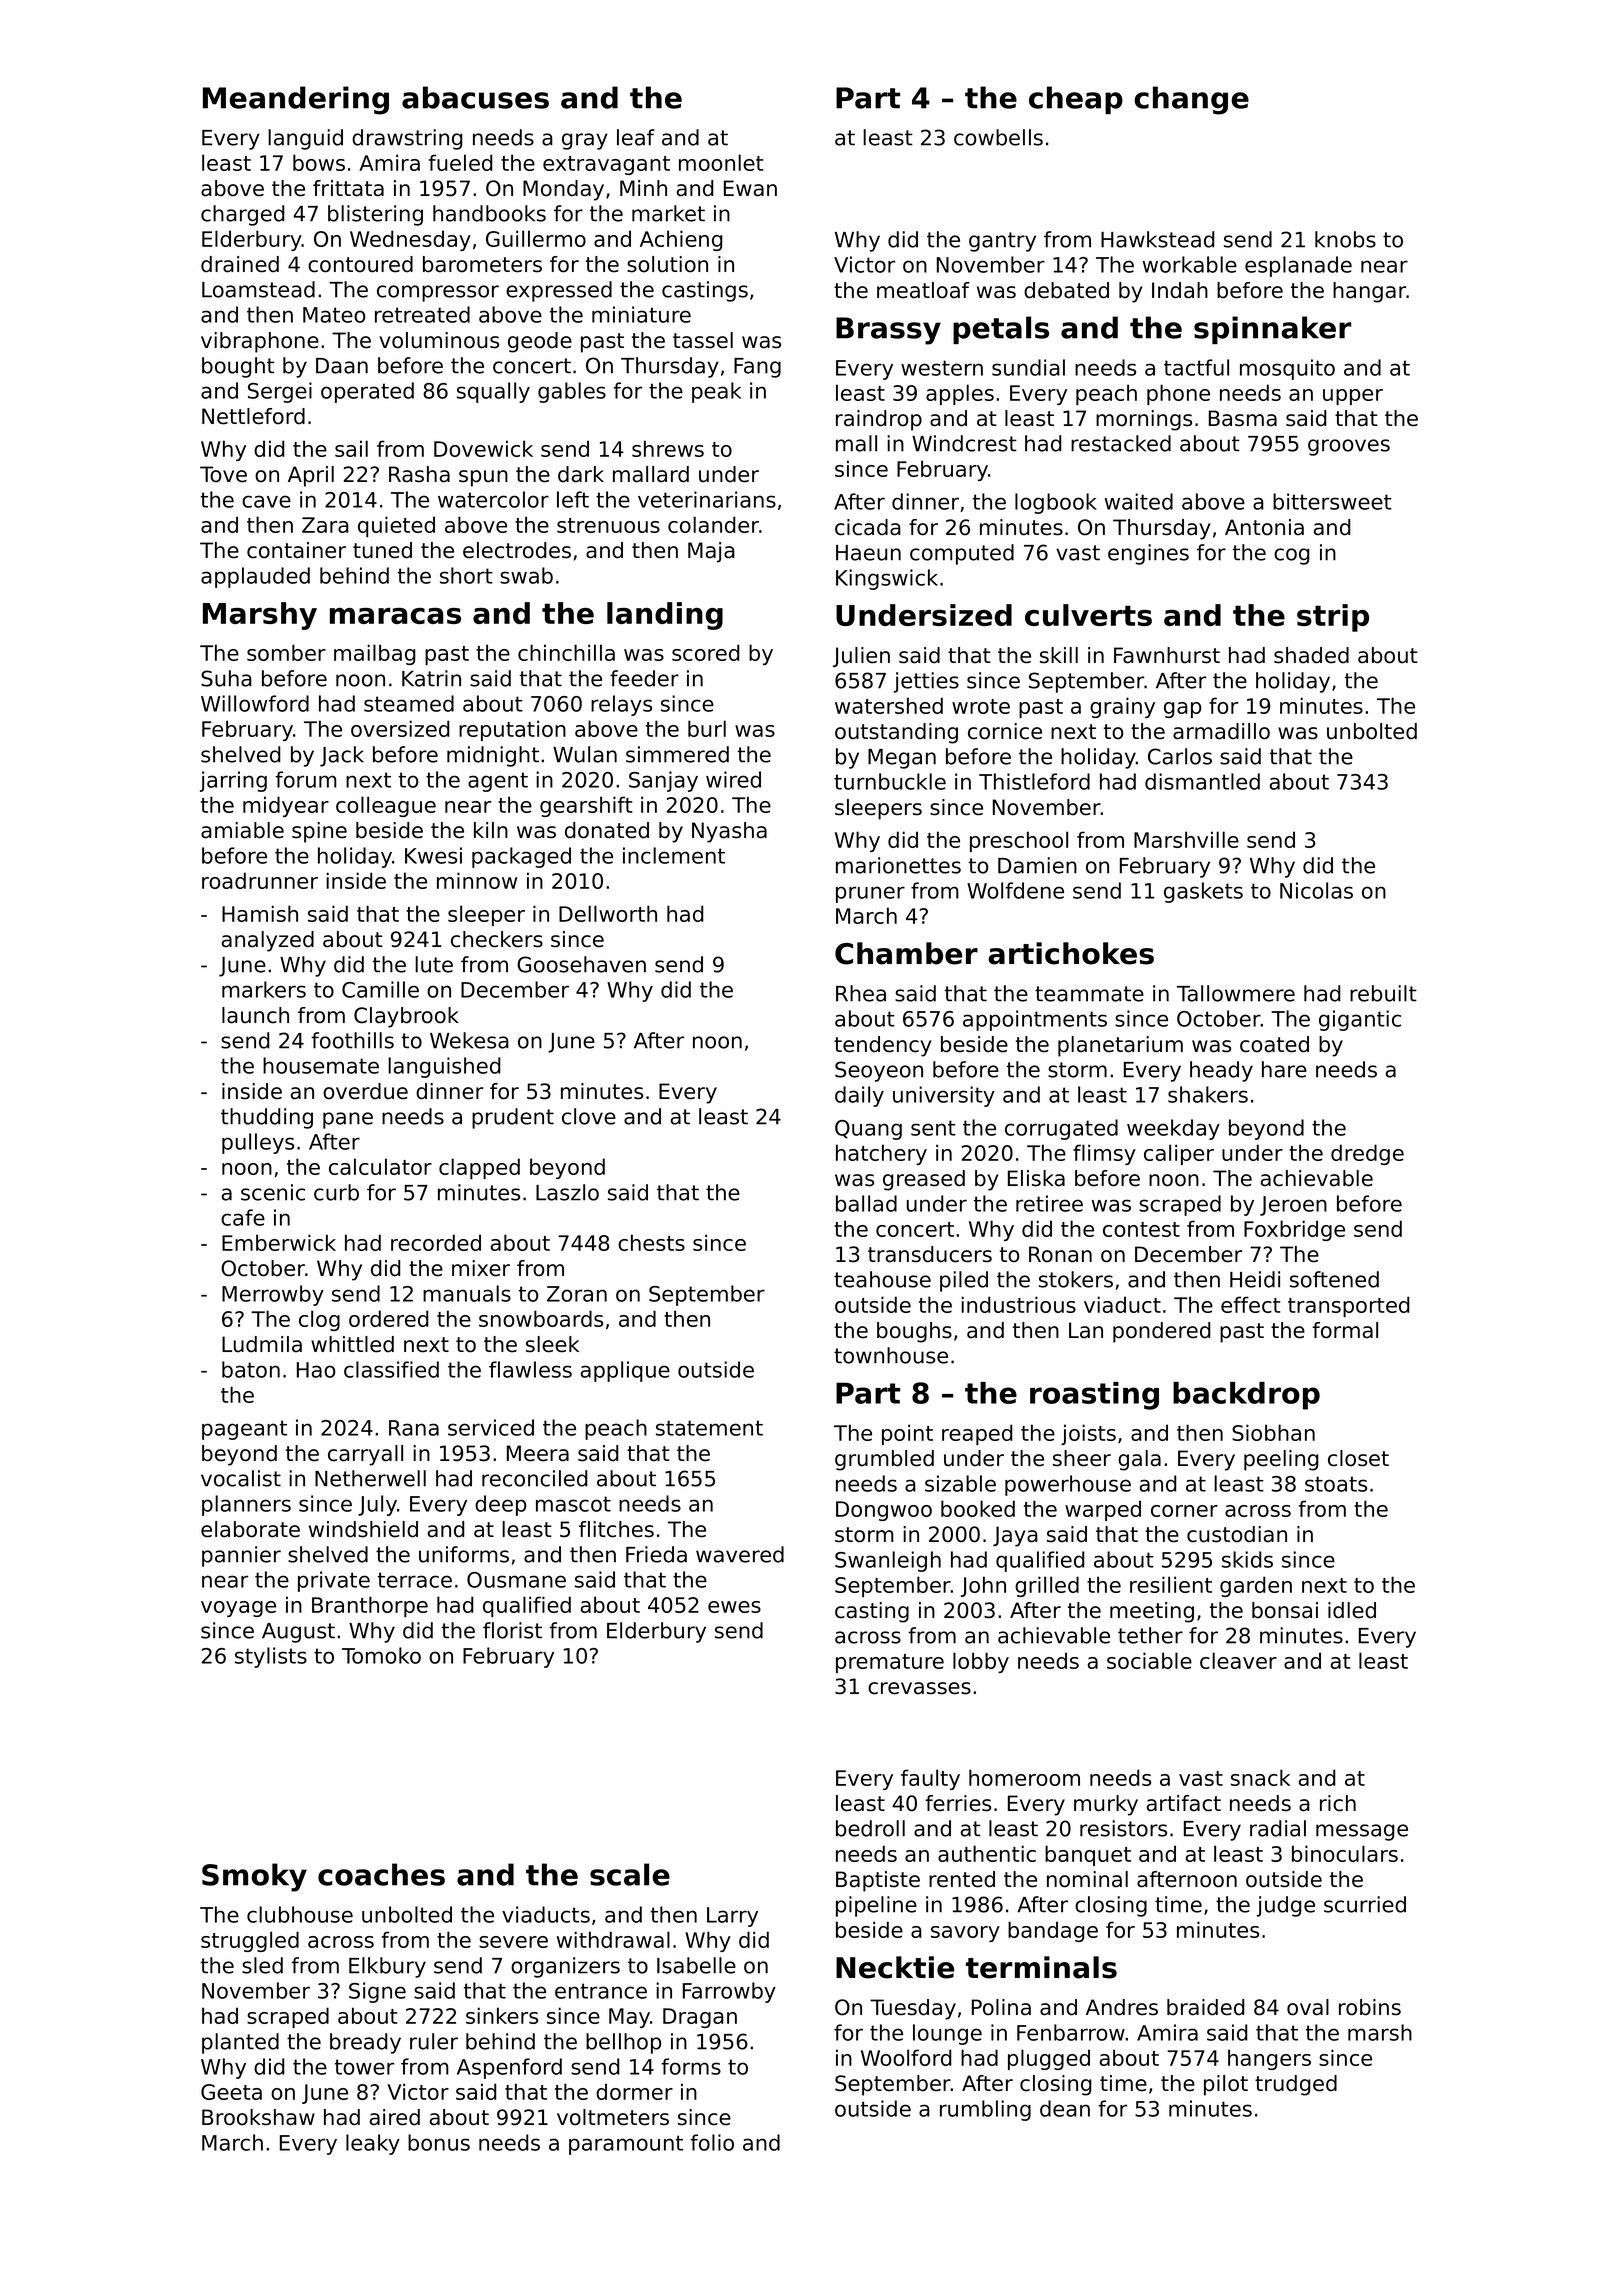 Image resolution: width=1620 pixels, height=2292 pixels. Describe the element at coordinates (536, 238) in the document. I see `Guillermo` at that location.
